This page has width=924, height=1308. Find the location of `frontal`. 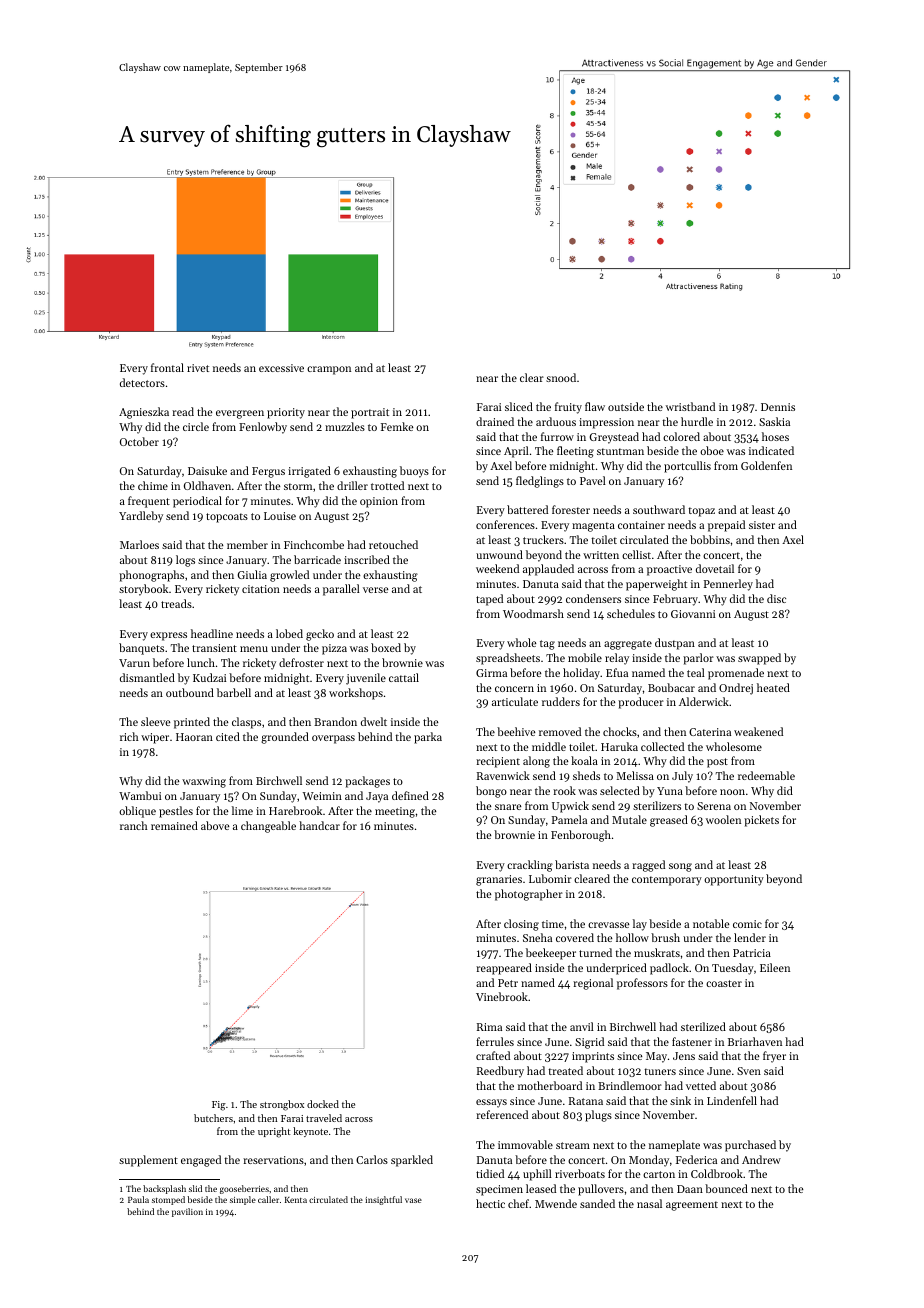

frontal is located at coordinates (167, 367).
